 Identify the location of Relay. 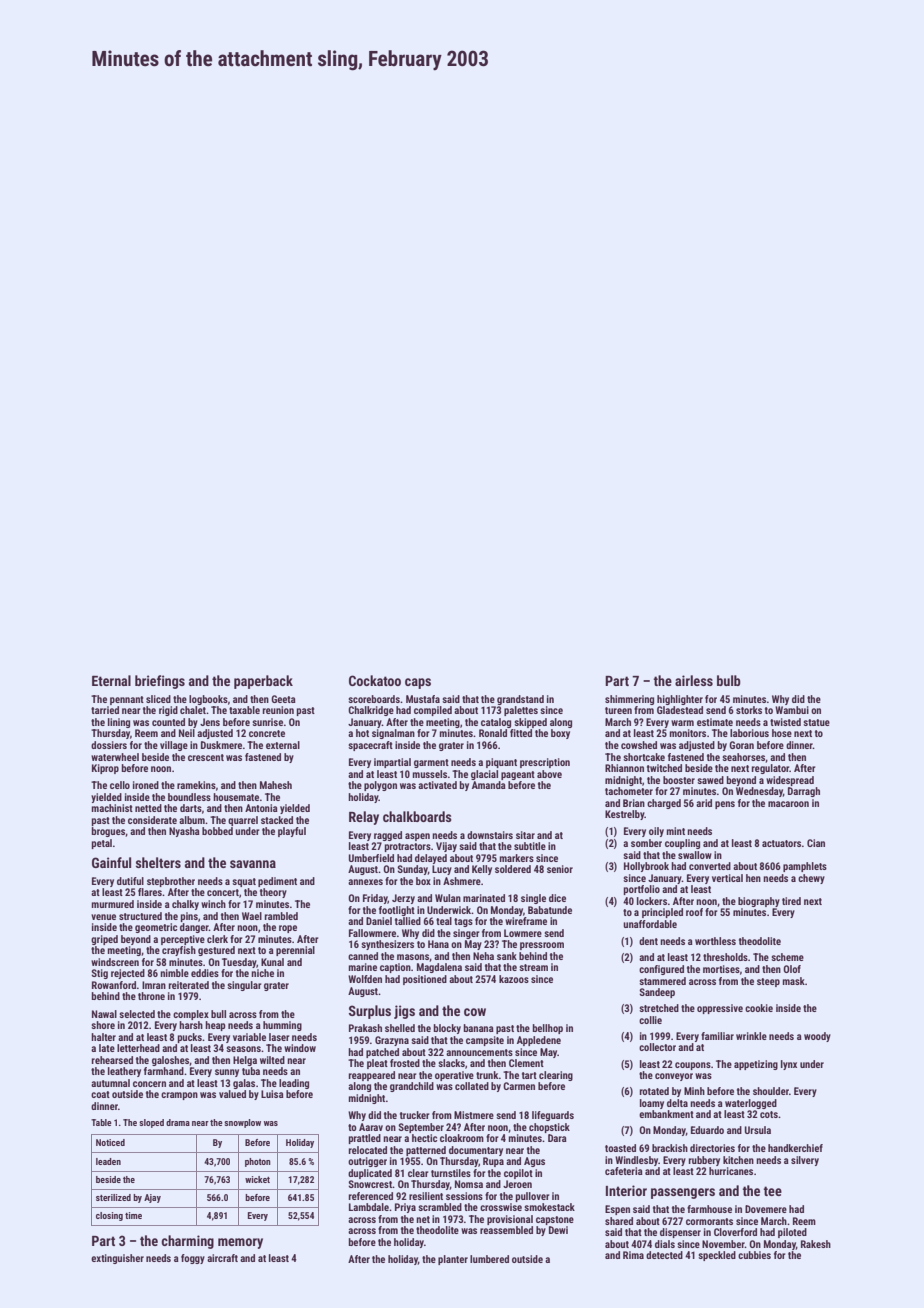
(364, 818).
